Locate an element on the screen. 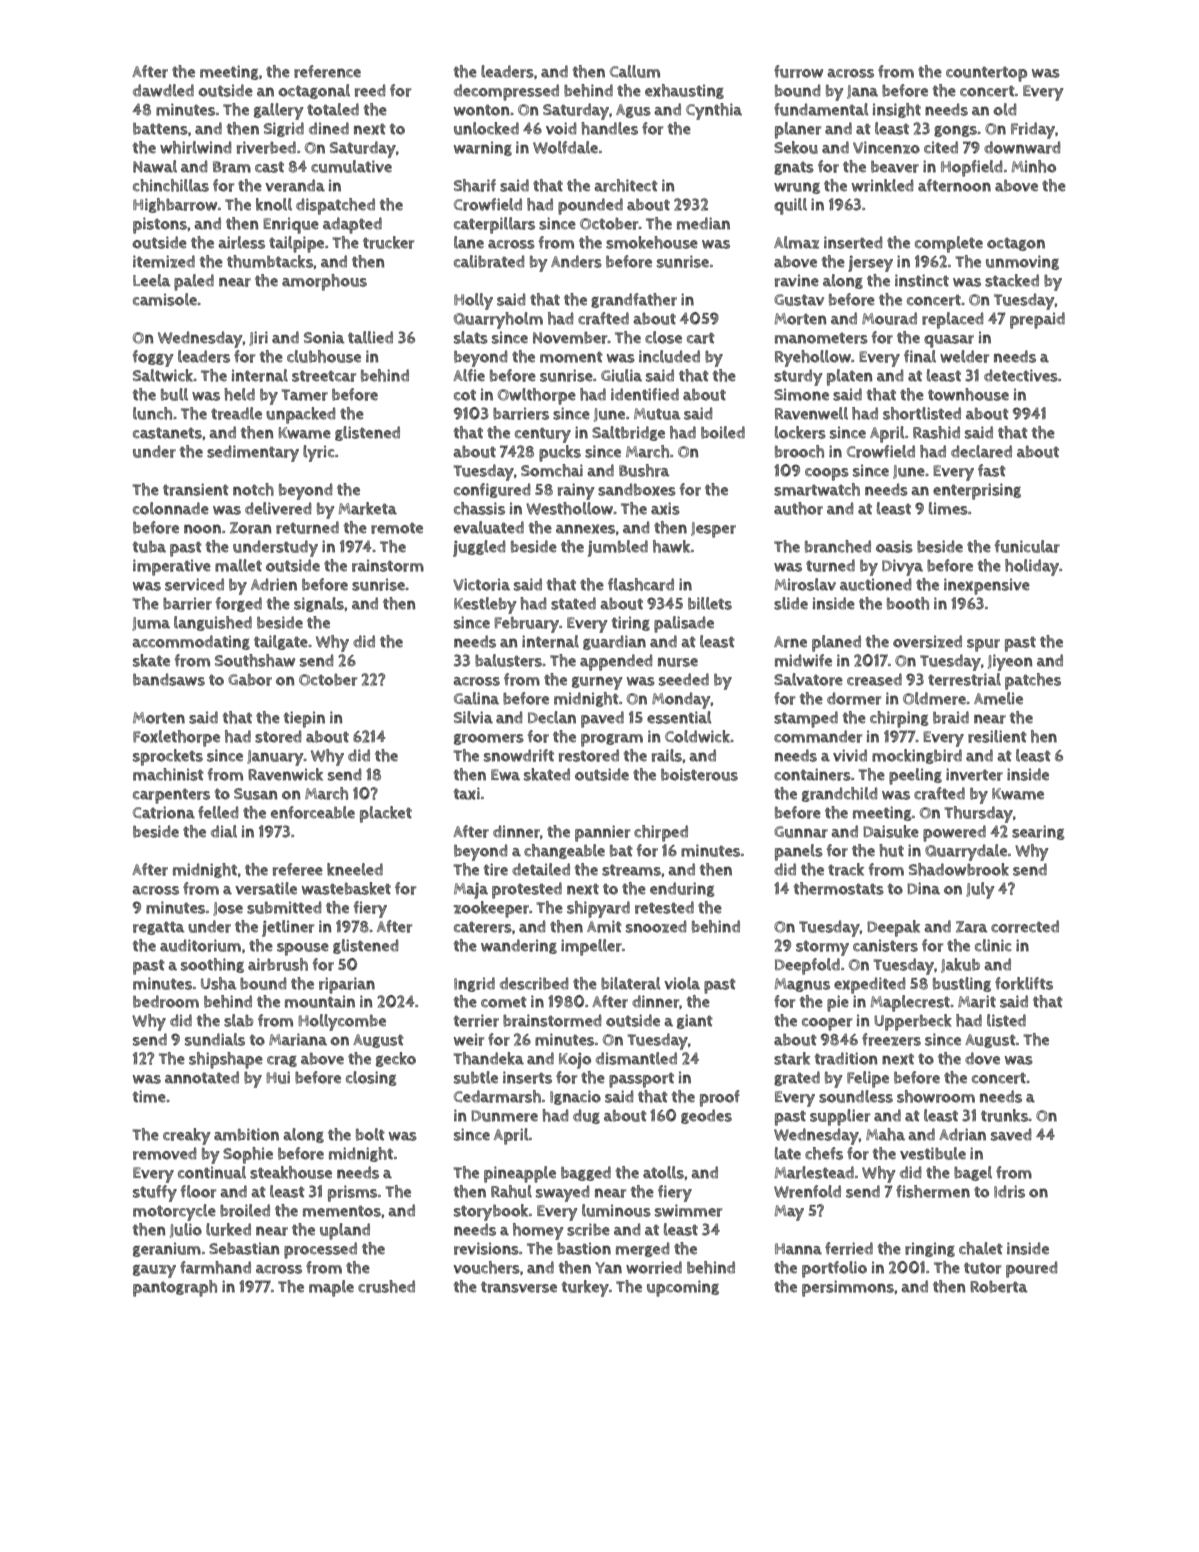  farmhand is located at coordinates (215, 1267).
